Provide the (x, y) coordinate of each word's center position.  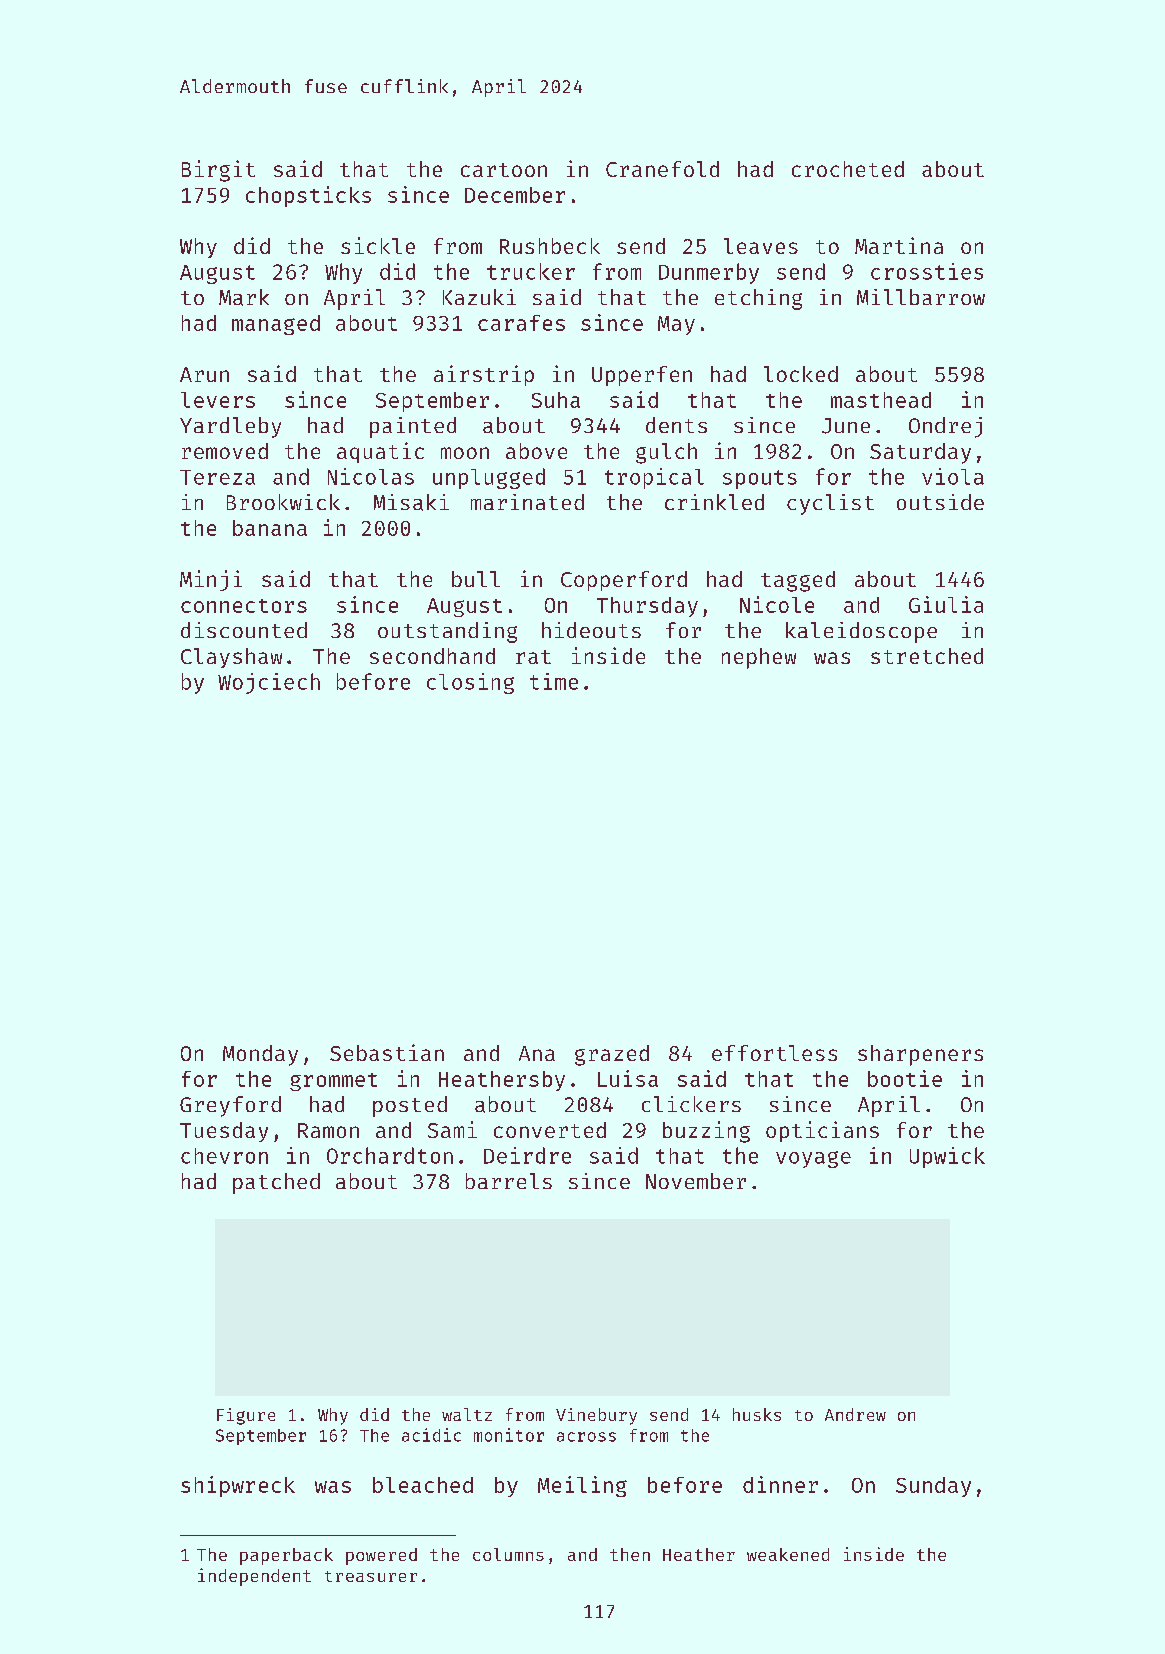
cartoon (504, 170)
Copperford (624, 581)
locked (801, 374)
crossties (927, 271)
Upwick (947, 1157)
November (696, 1181)
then (630, 1554)
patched (276, 1183)
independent (254, 1577)
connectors (244, 606)
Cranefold (662, 169)
